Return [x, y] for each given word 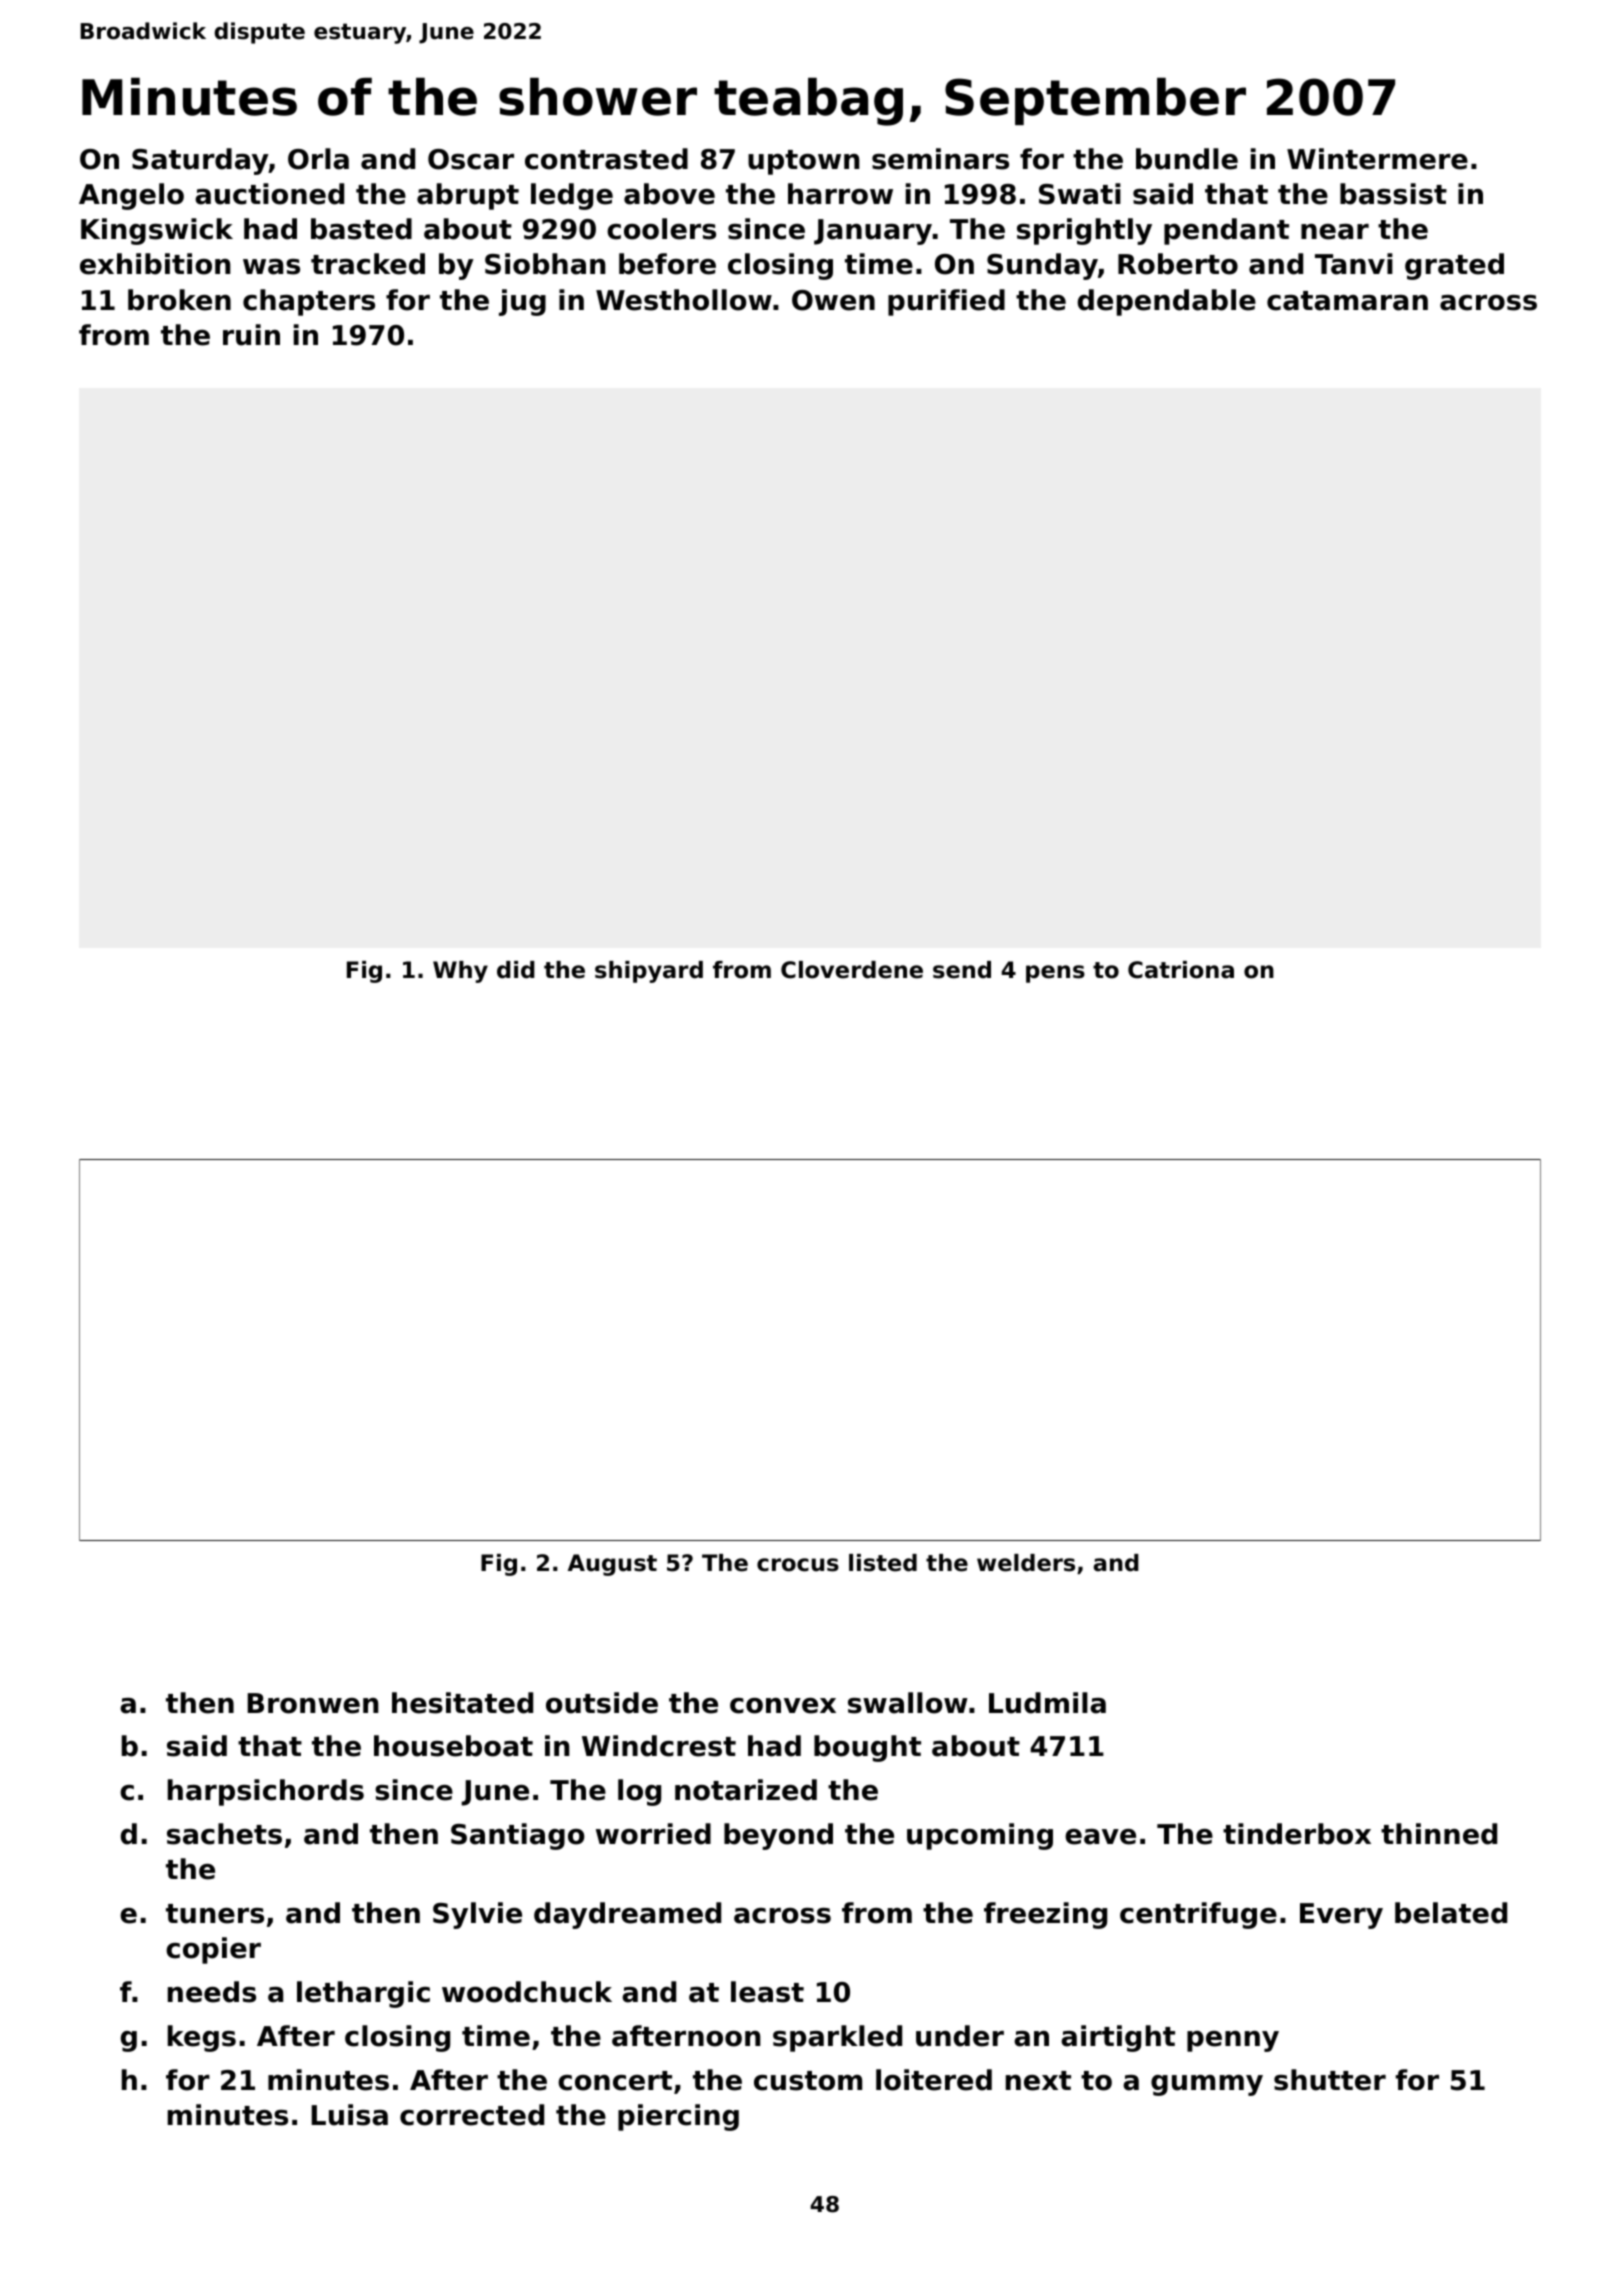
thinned [1439, 1834]
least [767, 1992]
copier [213, 1950]
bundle [1187, 159]
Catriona [1181, 970]
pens [1055, 974]
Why [460, 972]
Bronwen [313, 1703]
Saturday [200, 161]
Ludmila [1047, 1703]
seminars [940, 159]
